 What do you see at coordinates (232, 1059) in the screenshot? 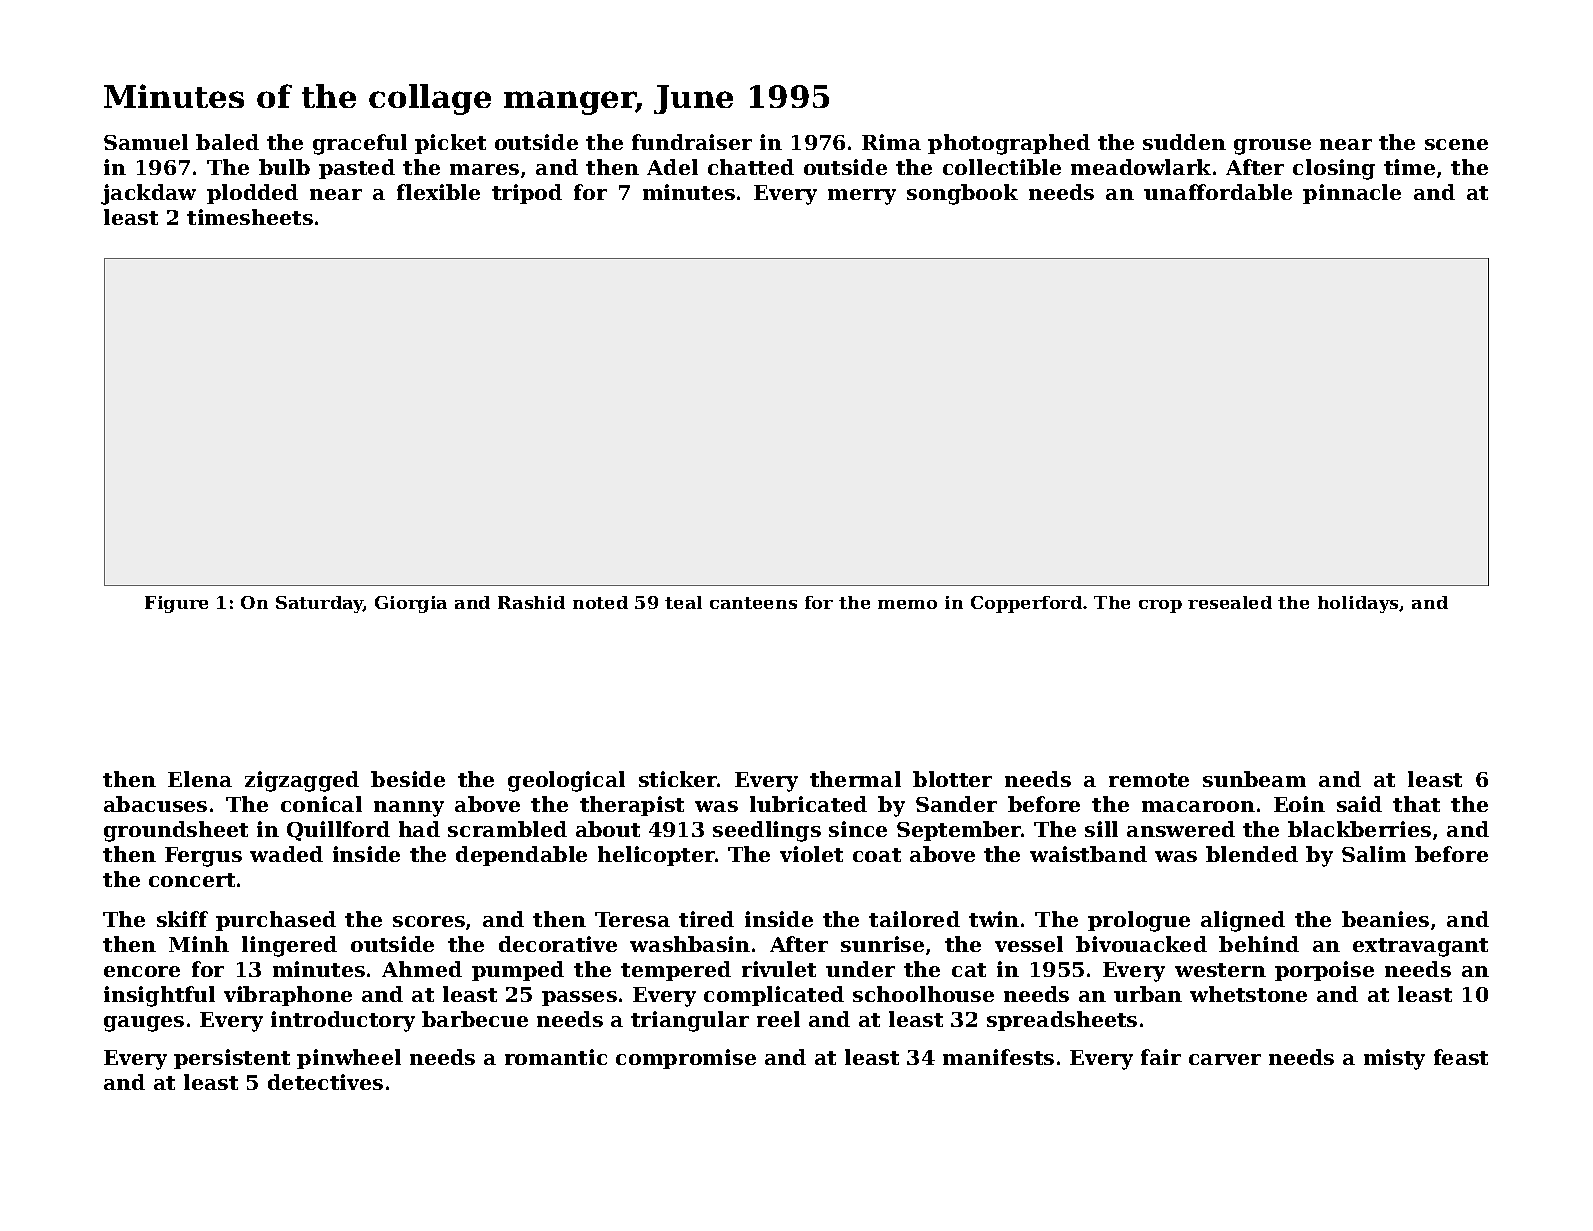
I see `persistent` at bounding box center [232, 1059].
